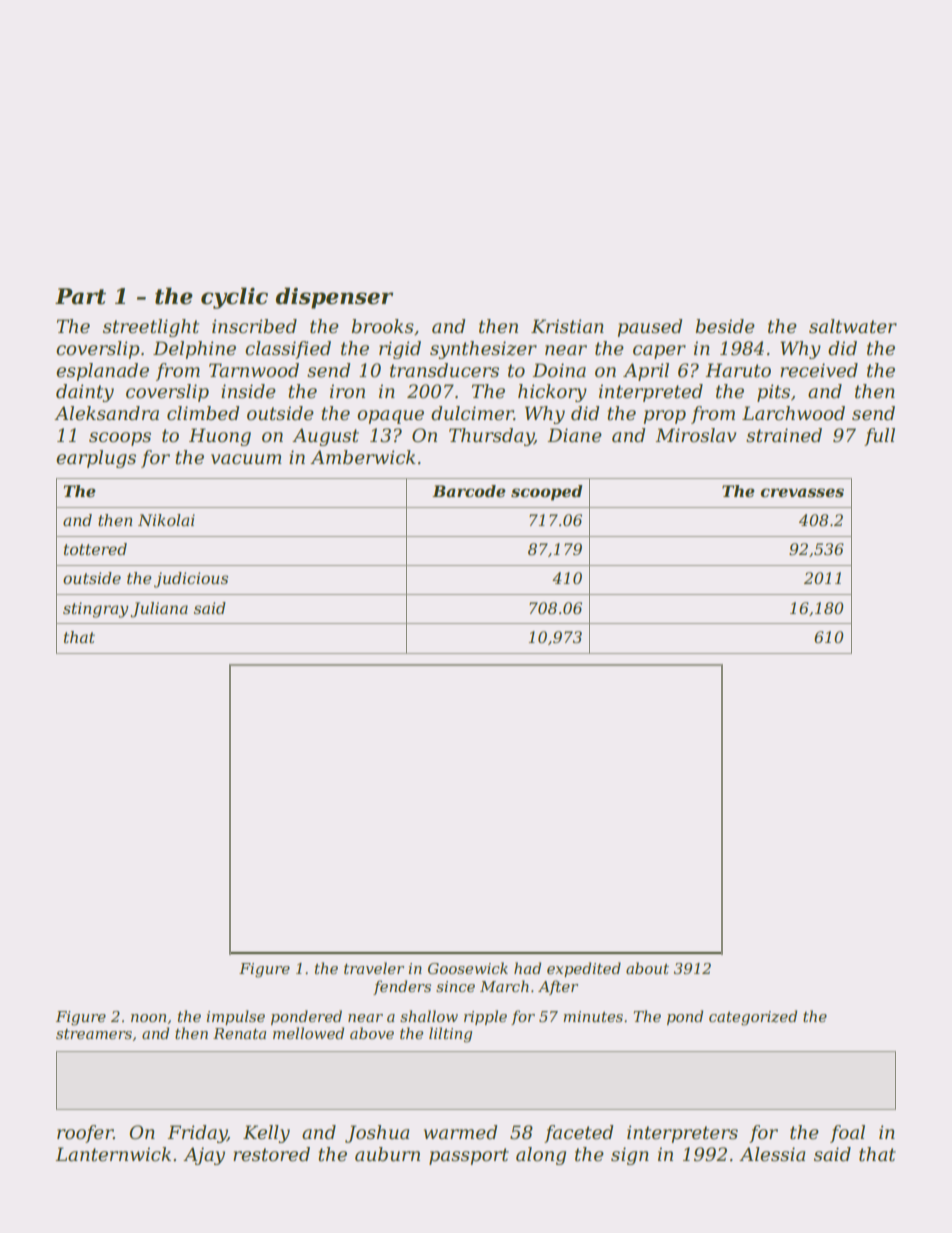 This image has height=1233, width=952. I want to click on saltwater, so click(853, 326).
